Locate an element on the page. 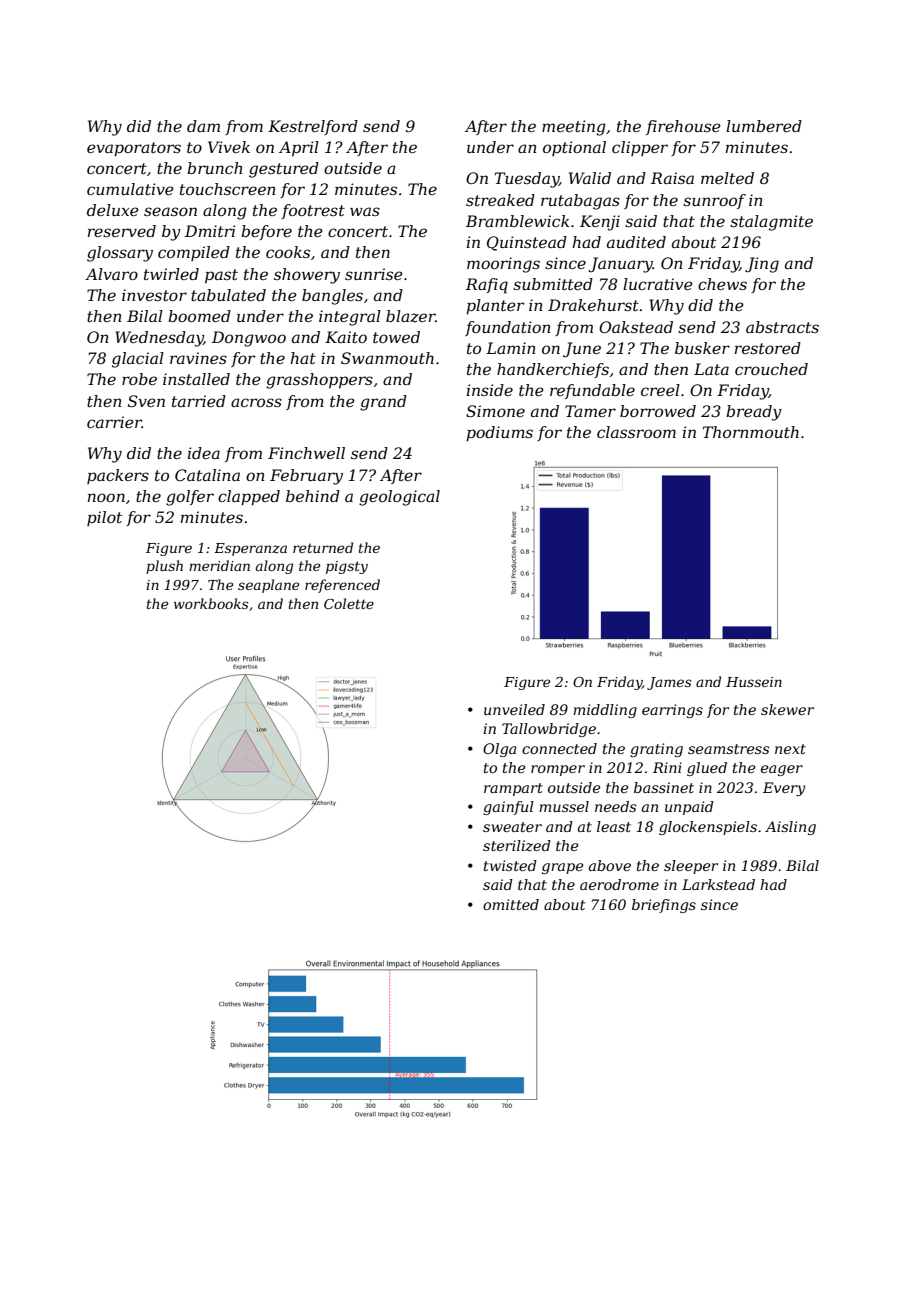  bready is located at coordinates (754, 413).
